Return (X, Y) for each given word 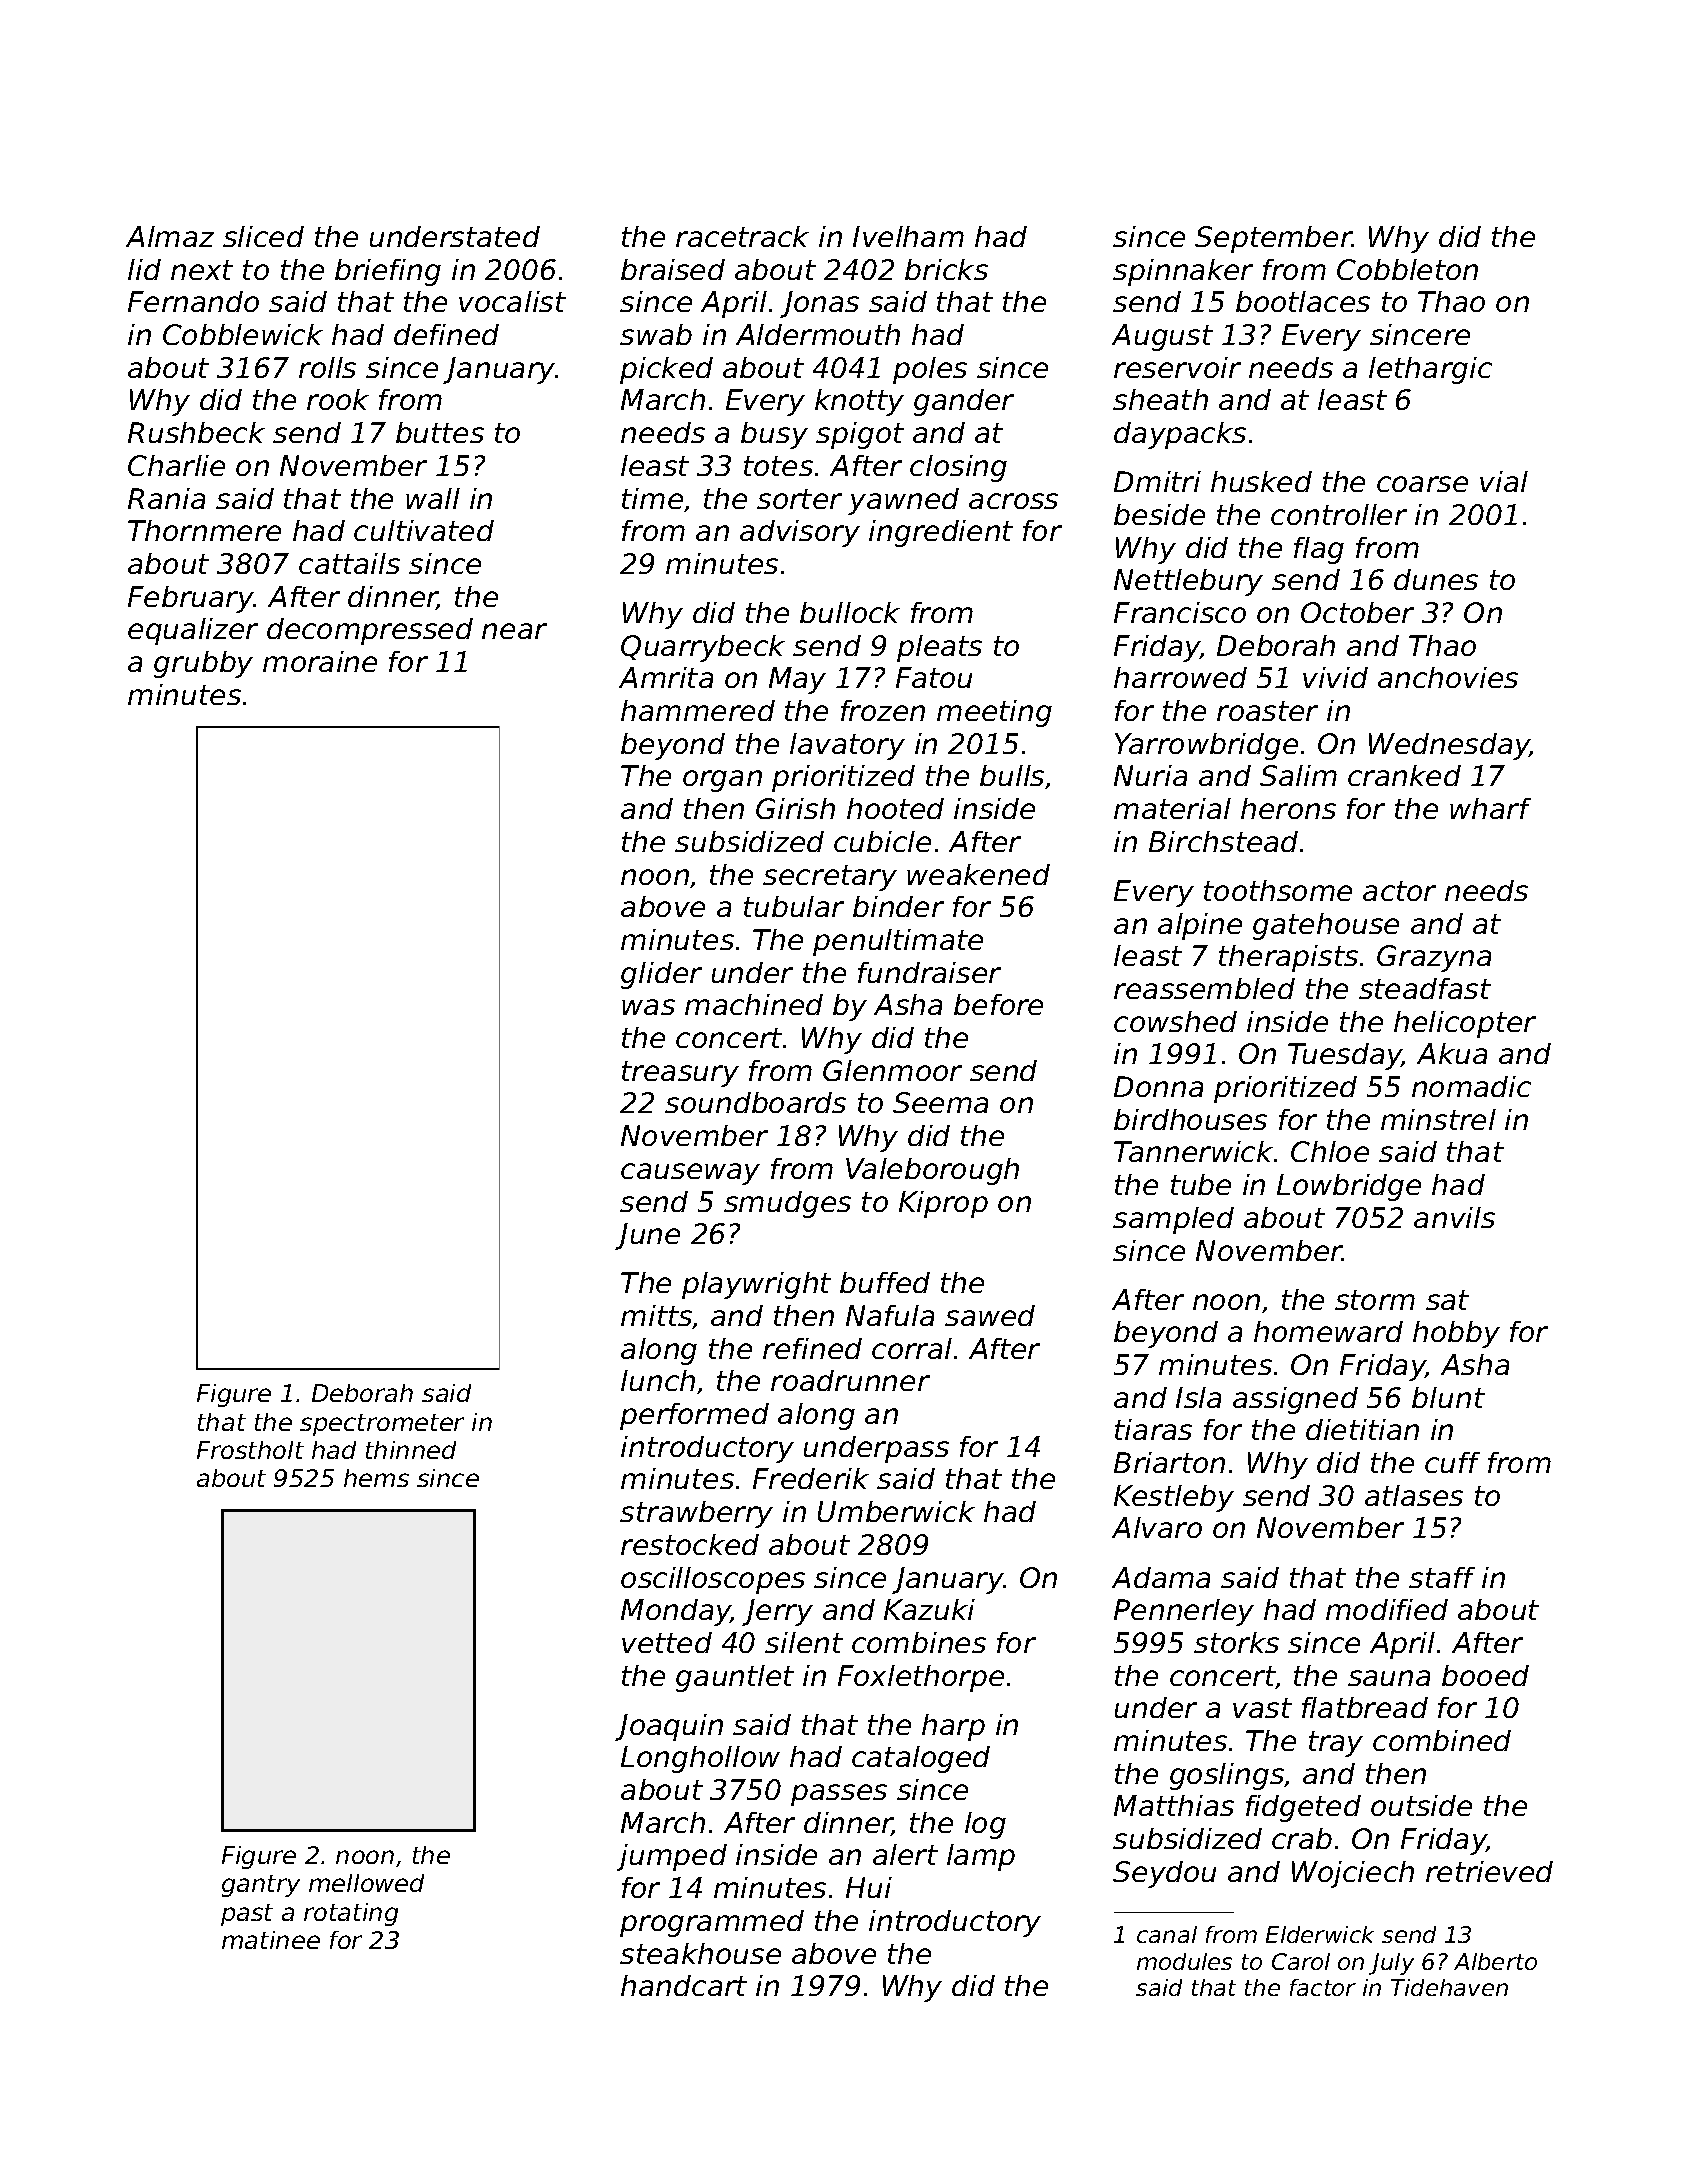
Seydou (1164, 1874)
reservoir (1177, 367)
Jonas (819, 304)
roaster (1267, 711)
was (648, 1007)
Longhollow (700, 1759)
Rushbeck (196, 432)
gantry (261, 1886)
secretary (830, 878)
